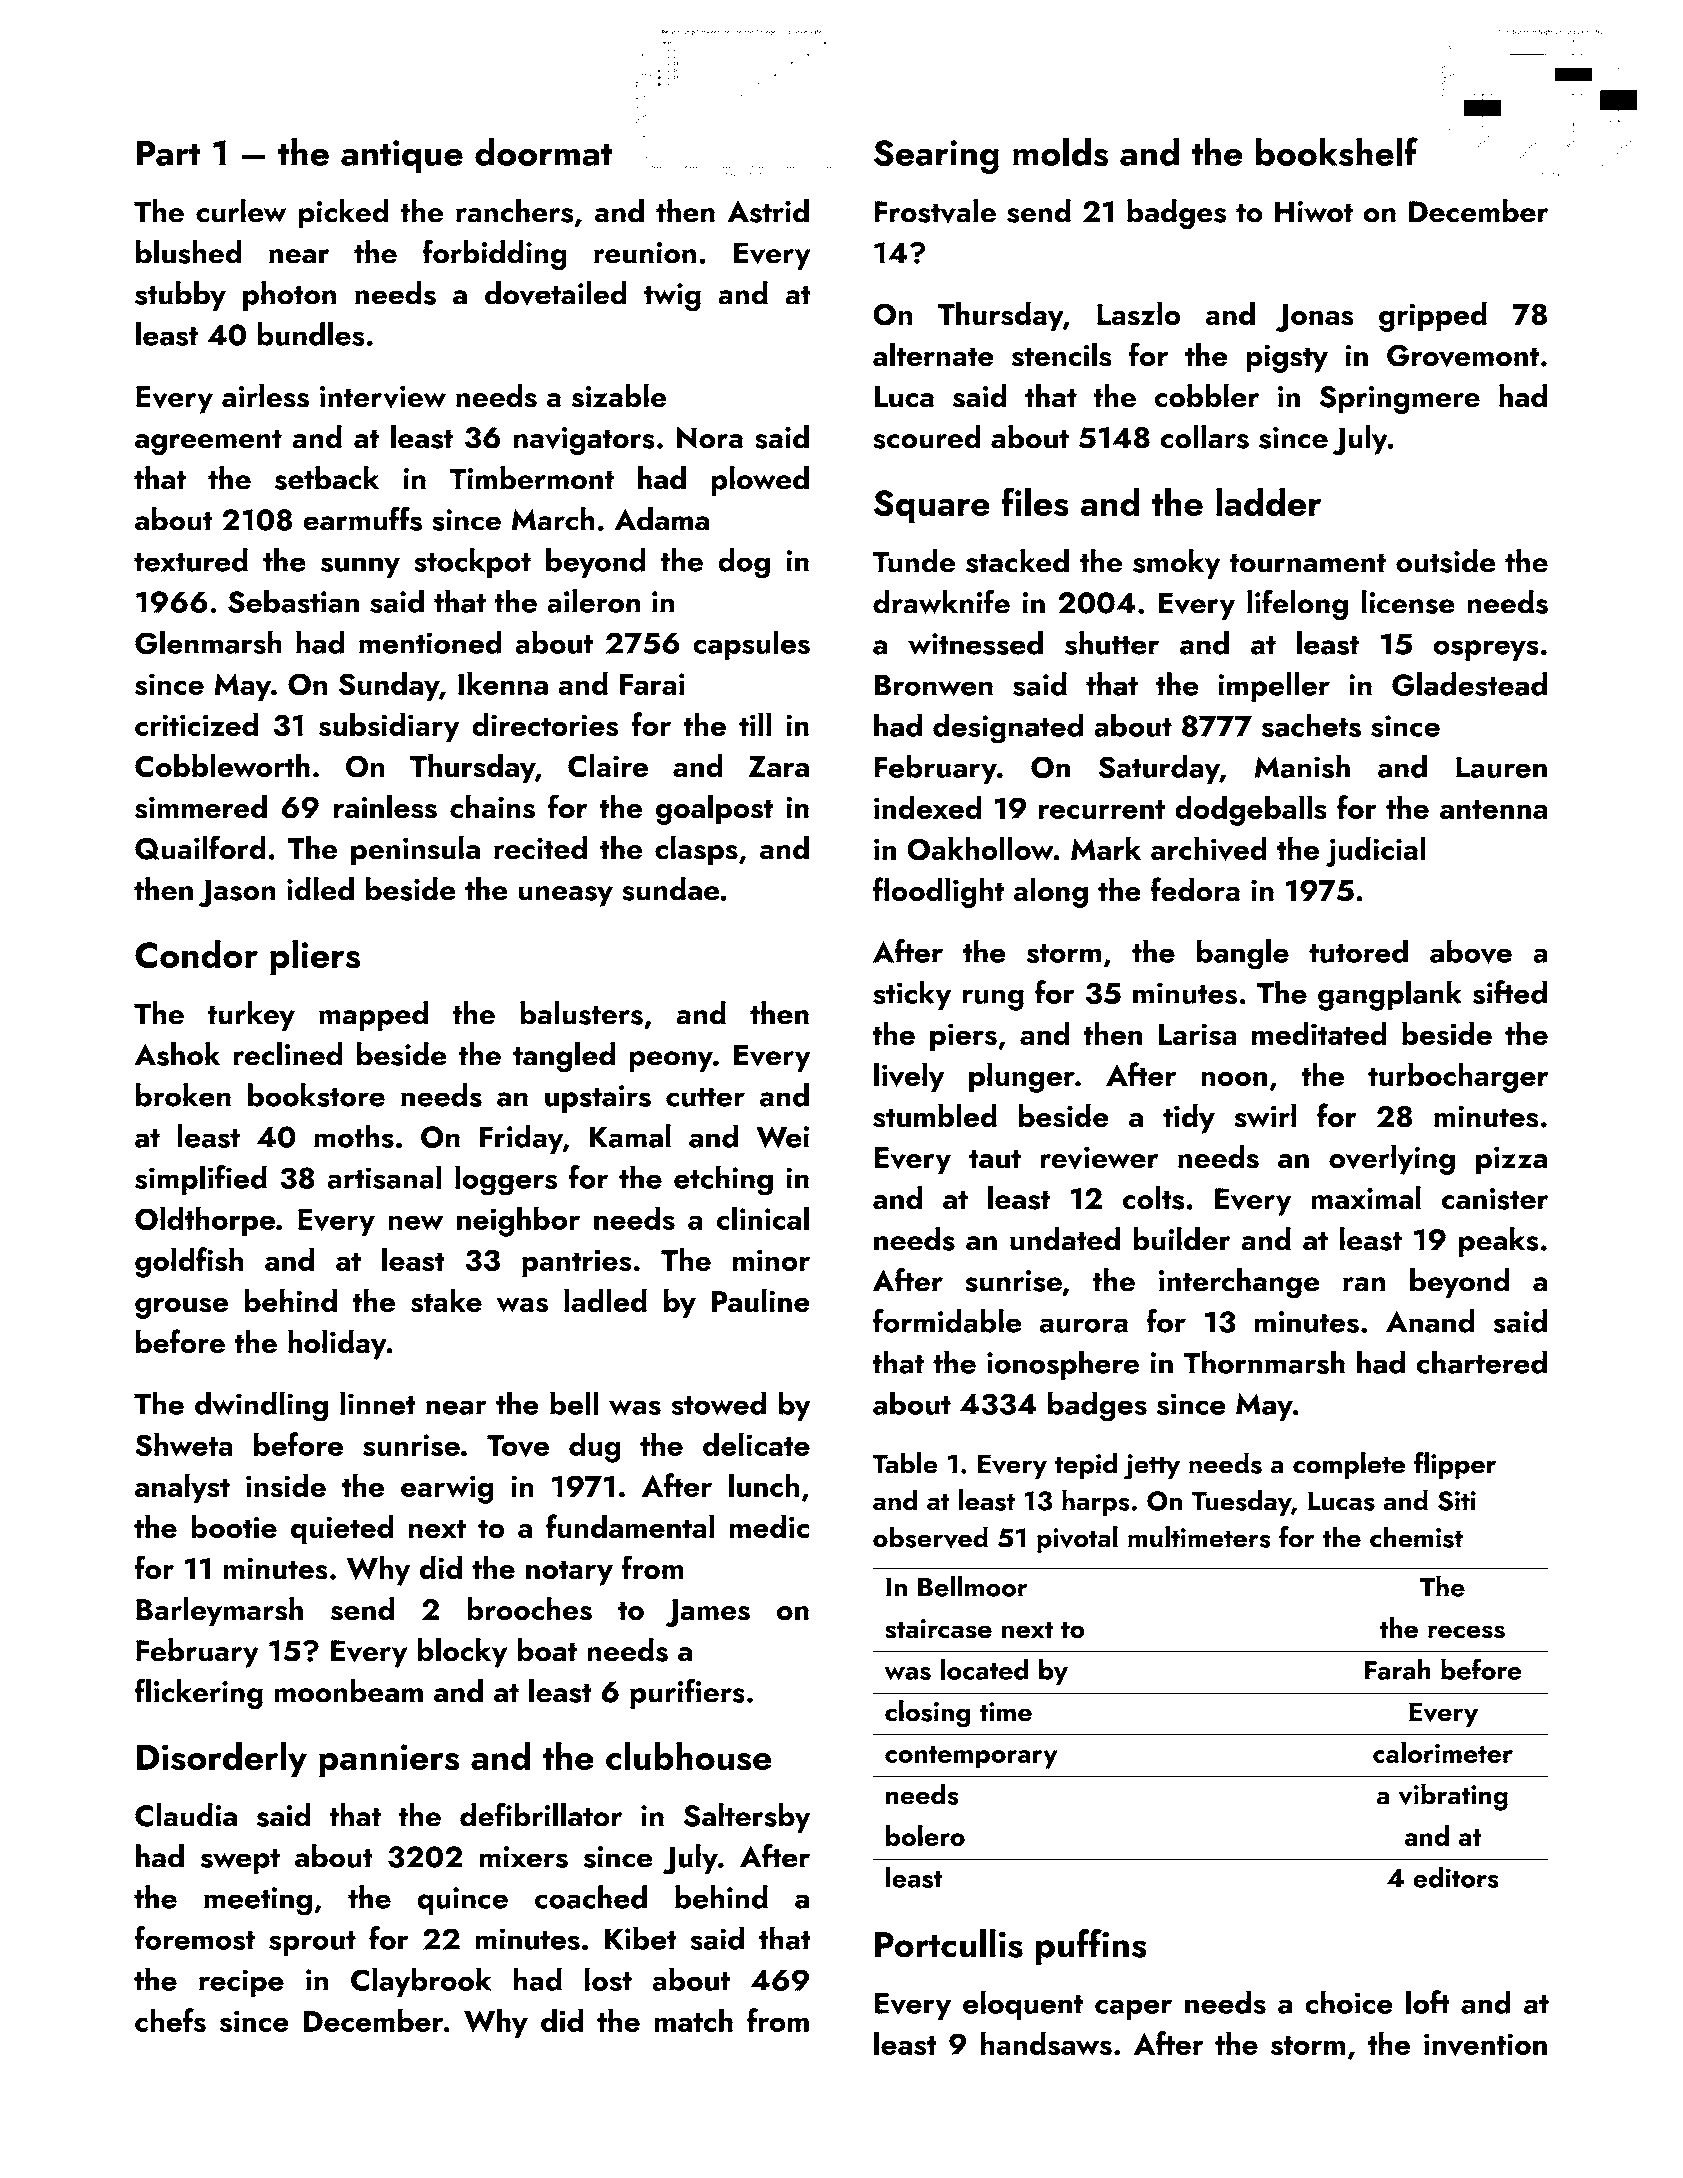  I want to click on lively, so click(909, 1077).
